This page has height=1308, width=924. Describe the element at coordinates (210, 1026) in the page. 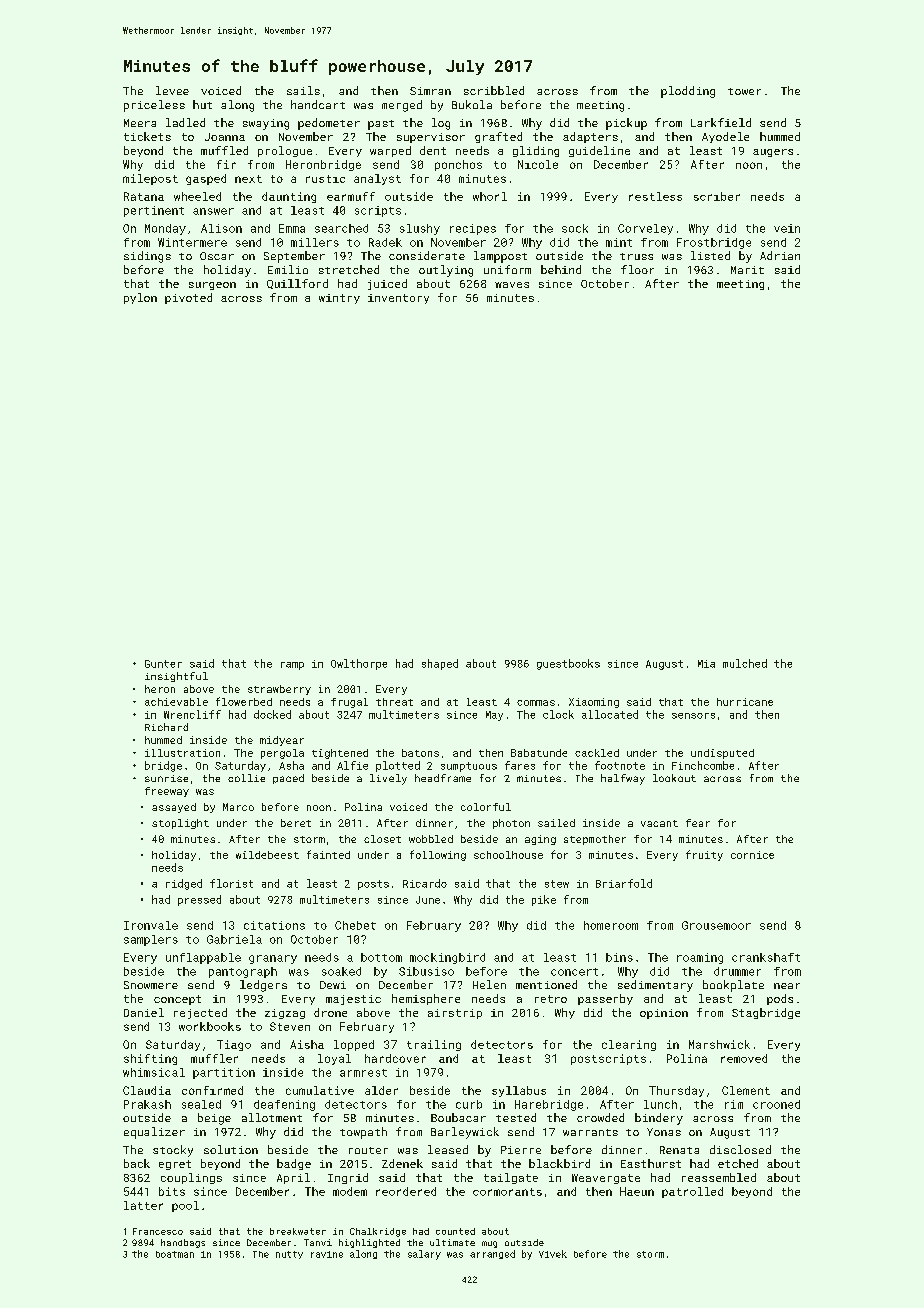

I see `workbooks` at that location.
